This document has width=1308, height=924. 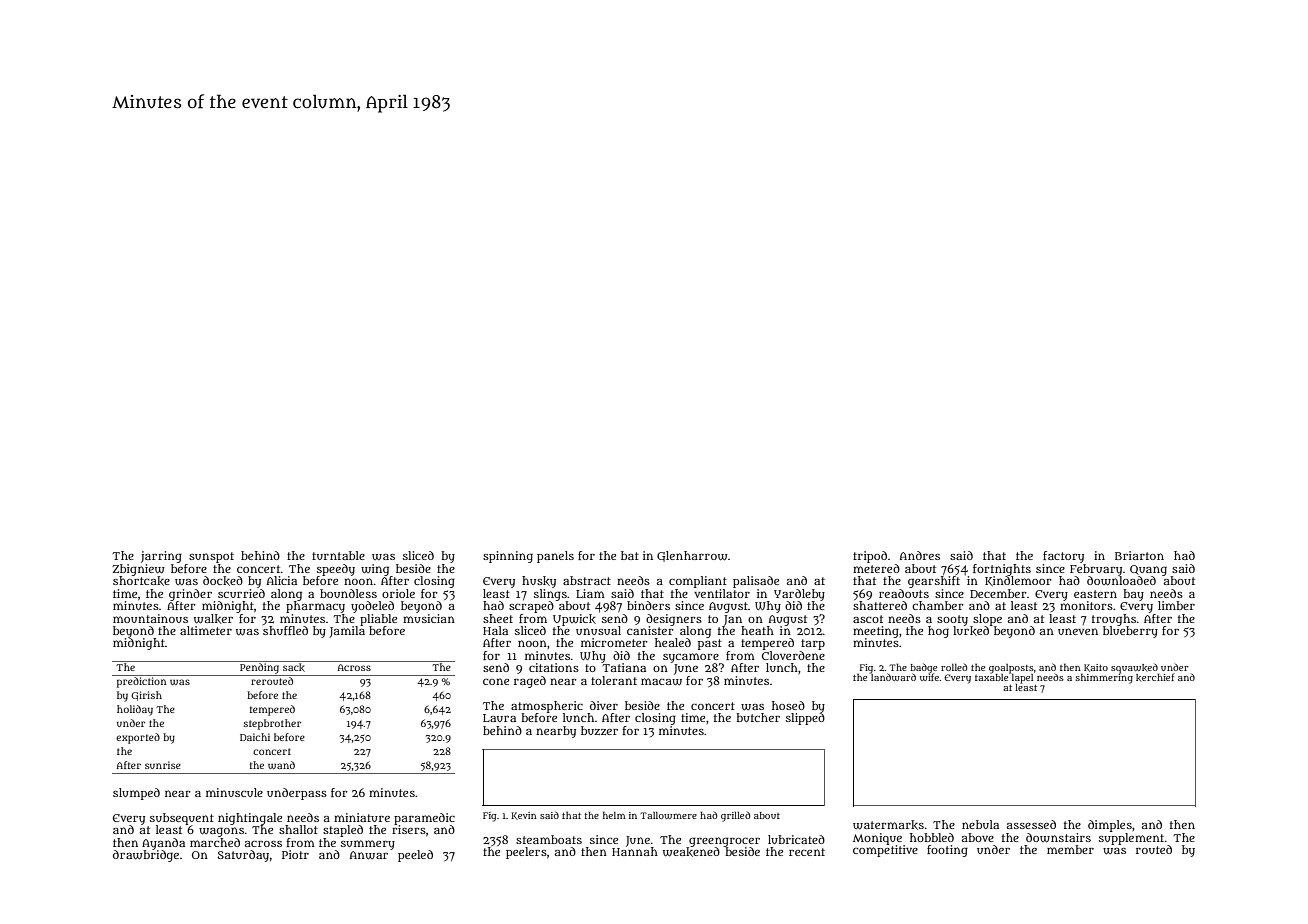 I want to click on drawbridge, so click(x=146, y=856).
